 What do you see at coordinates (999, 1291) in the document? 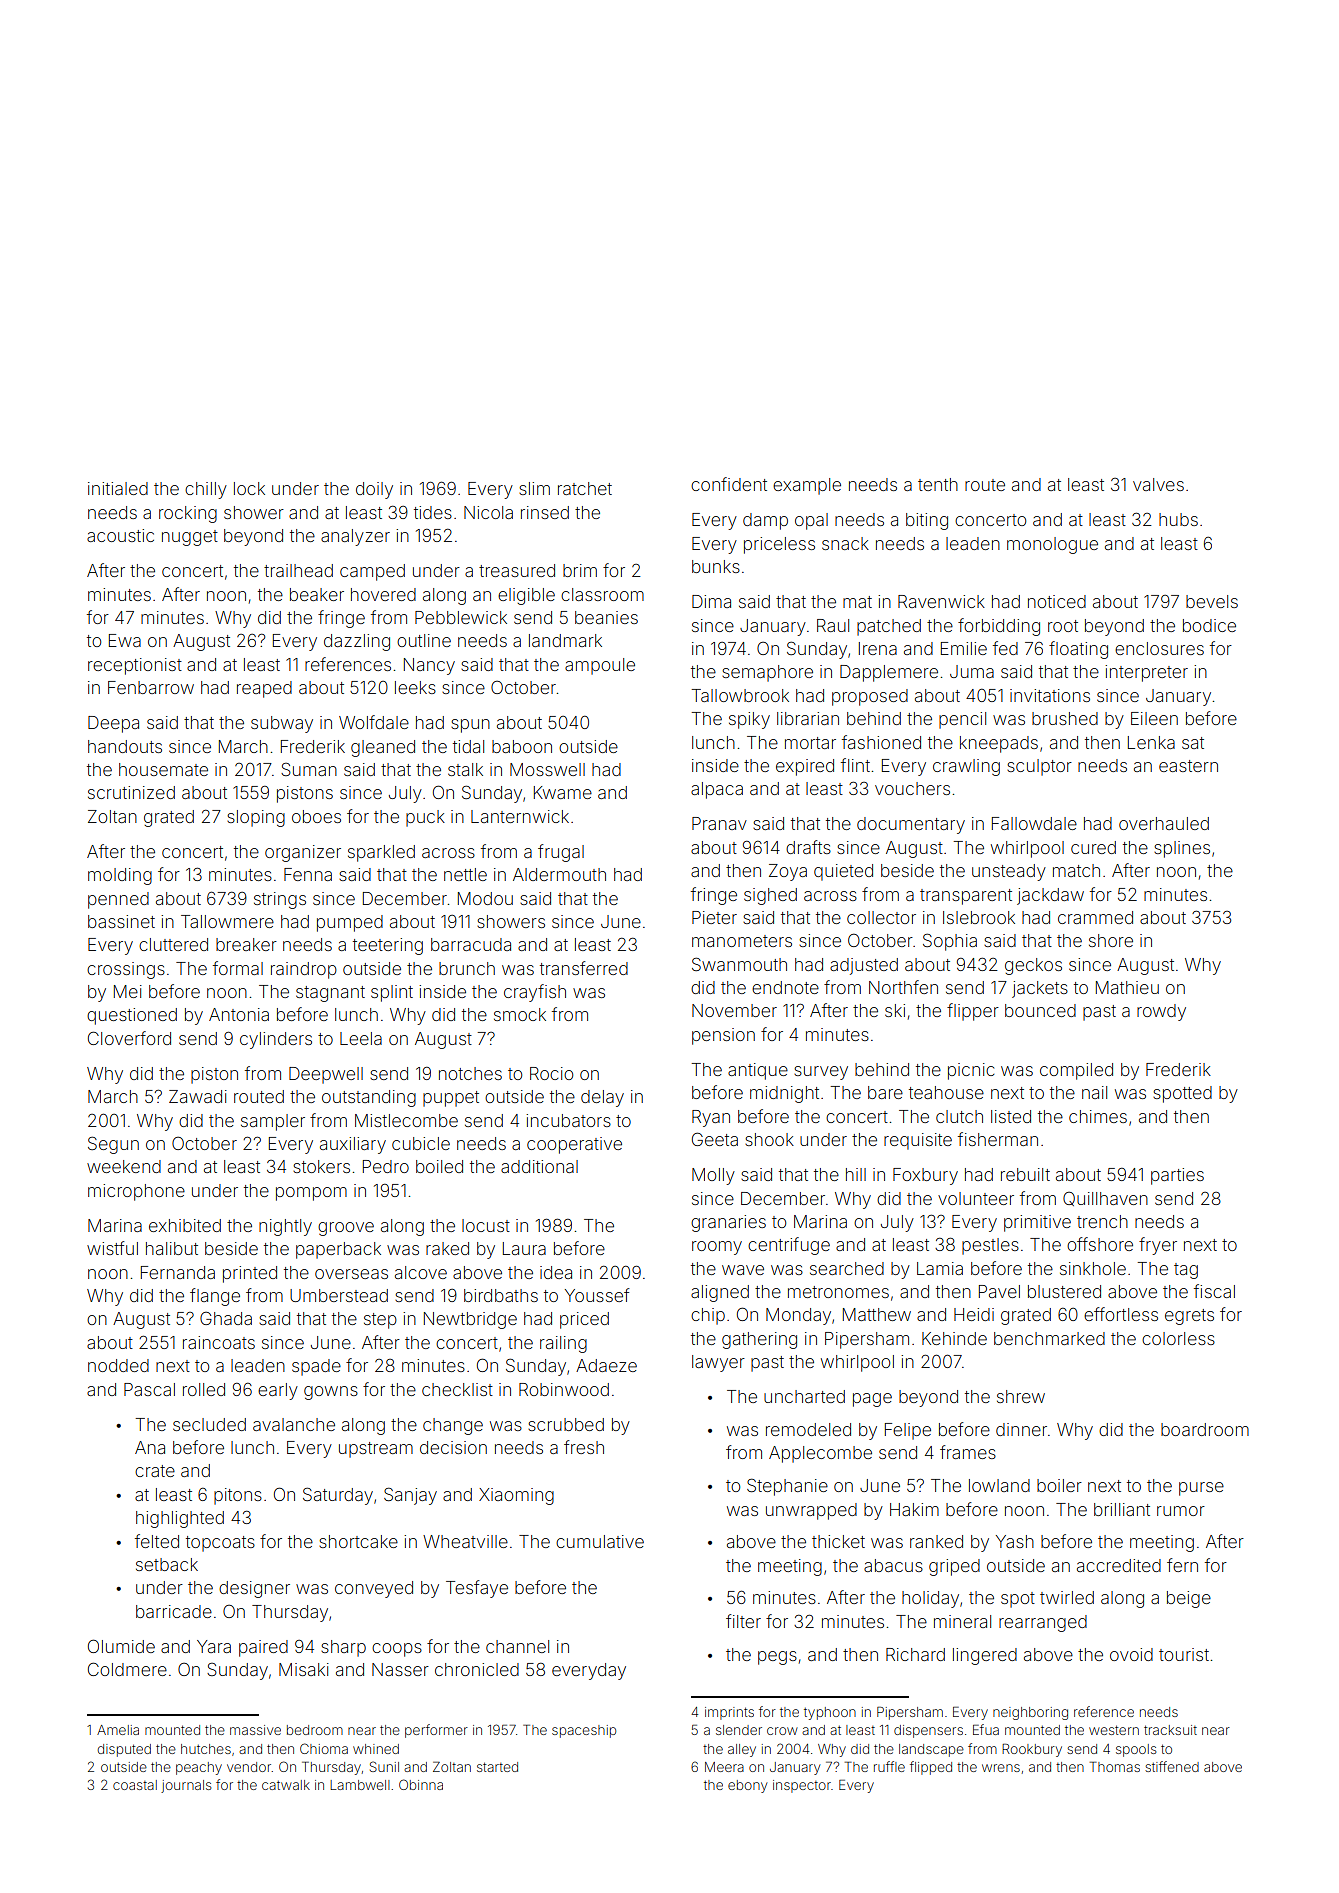
I see `Pavel` at bounding box center [999, 1291].
